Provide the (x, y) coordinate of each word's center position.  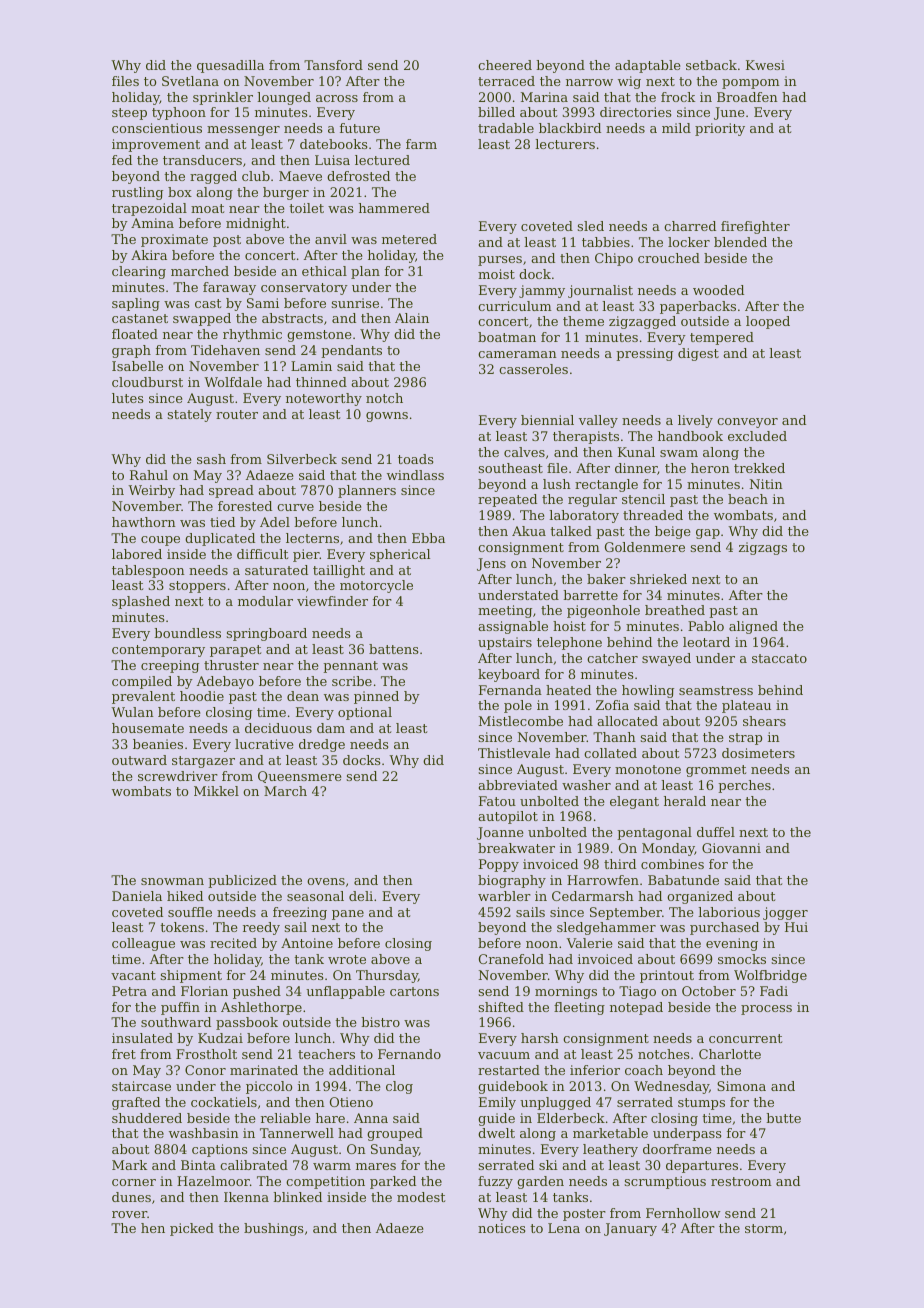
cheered (505, 65)
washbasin (204, 1133)
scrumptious (665, 1182)
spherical (400, 555)
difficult (262, 554)
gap (708, 534)
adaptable (648, 66)
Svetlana (190, 81)
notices (502, 1228)
